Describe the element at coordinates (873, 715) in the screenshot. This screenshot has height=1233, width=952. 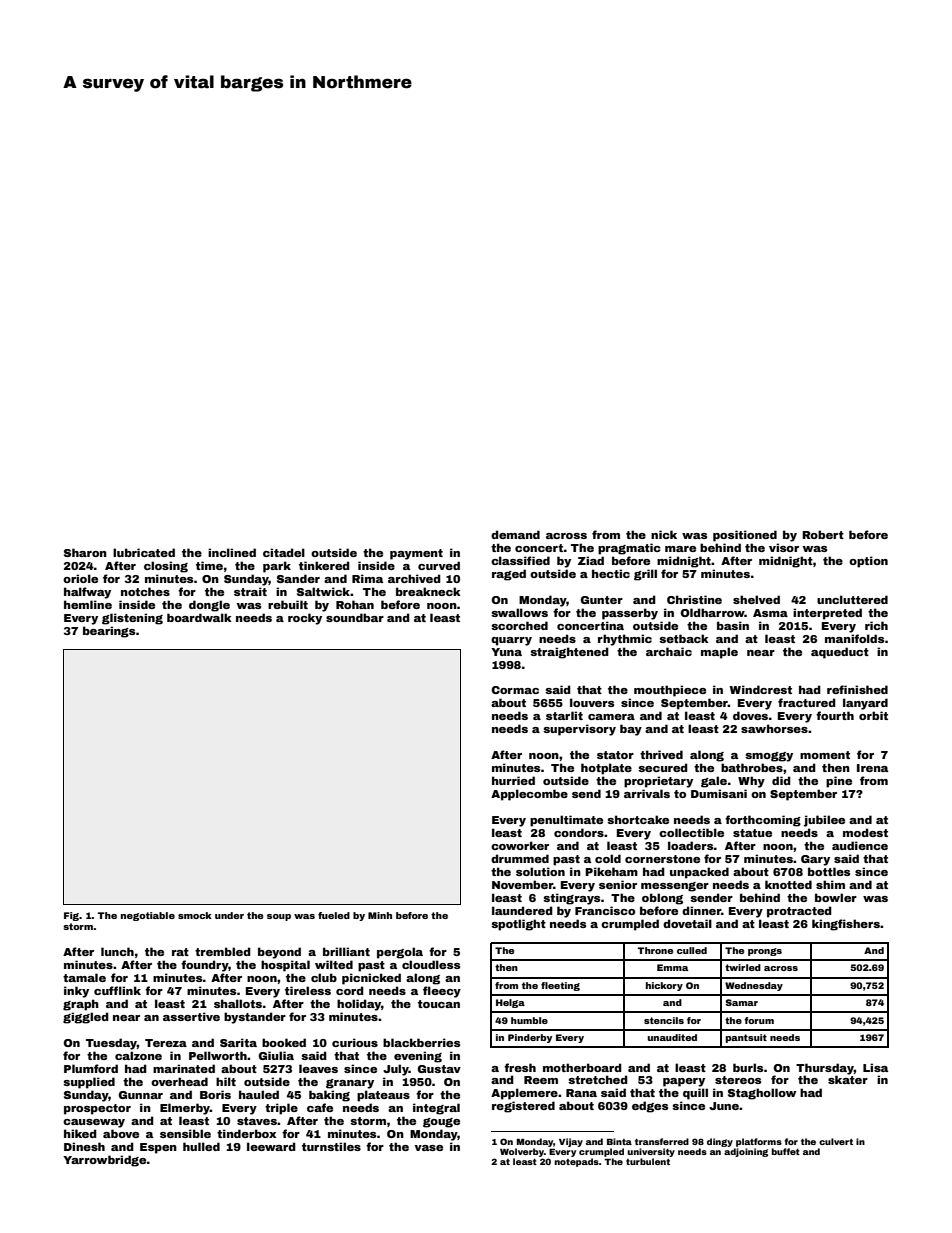
I see `orbit` at that location.
